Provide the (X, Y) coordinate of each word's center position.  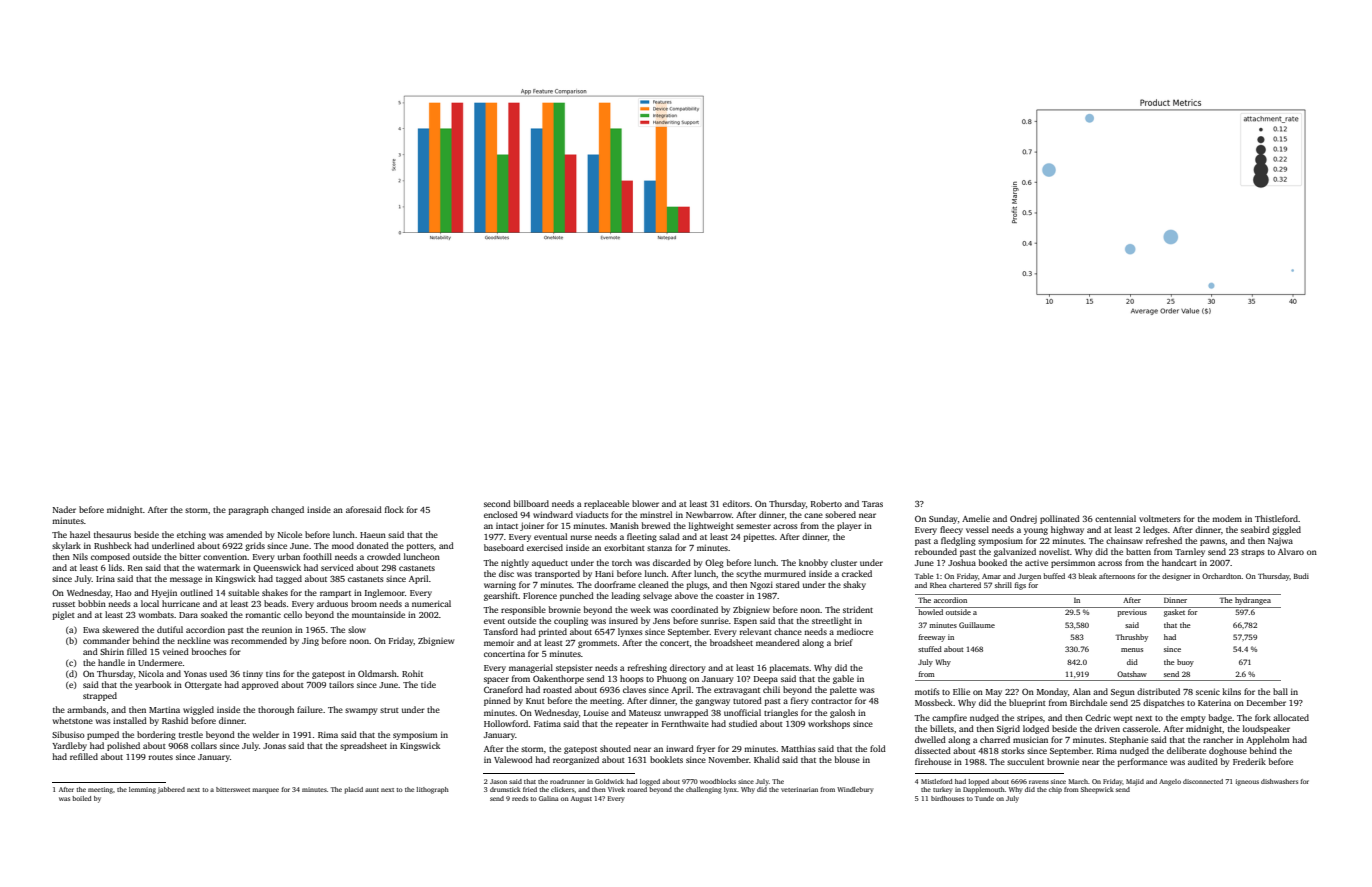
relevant (756, 631)
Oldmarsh (377, 673)
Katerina (1214, 702)
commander (106, 640)
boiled (81, 798)
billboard (531, 503)
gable (843, 679)
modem (1227, 518)
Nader (64, 509)
